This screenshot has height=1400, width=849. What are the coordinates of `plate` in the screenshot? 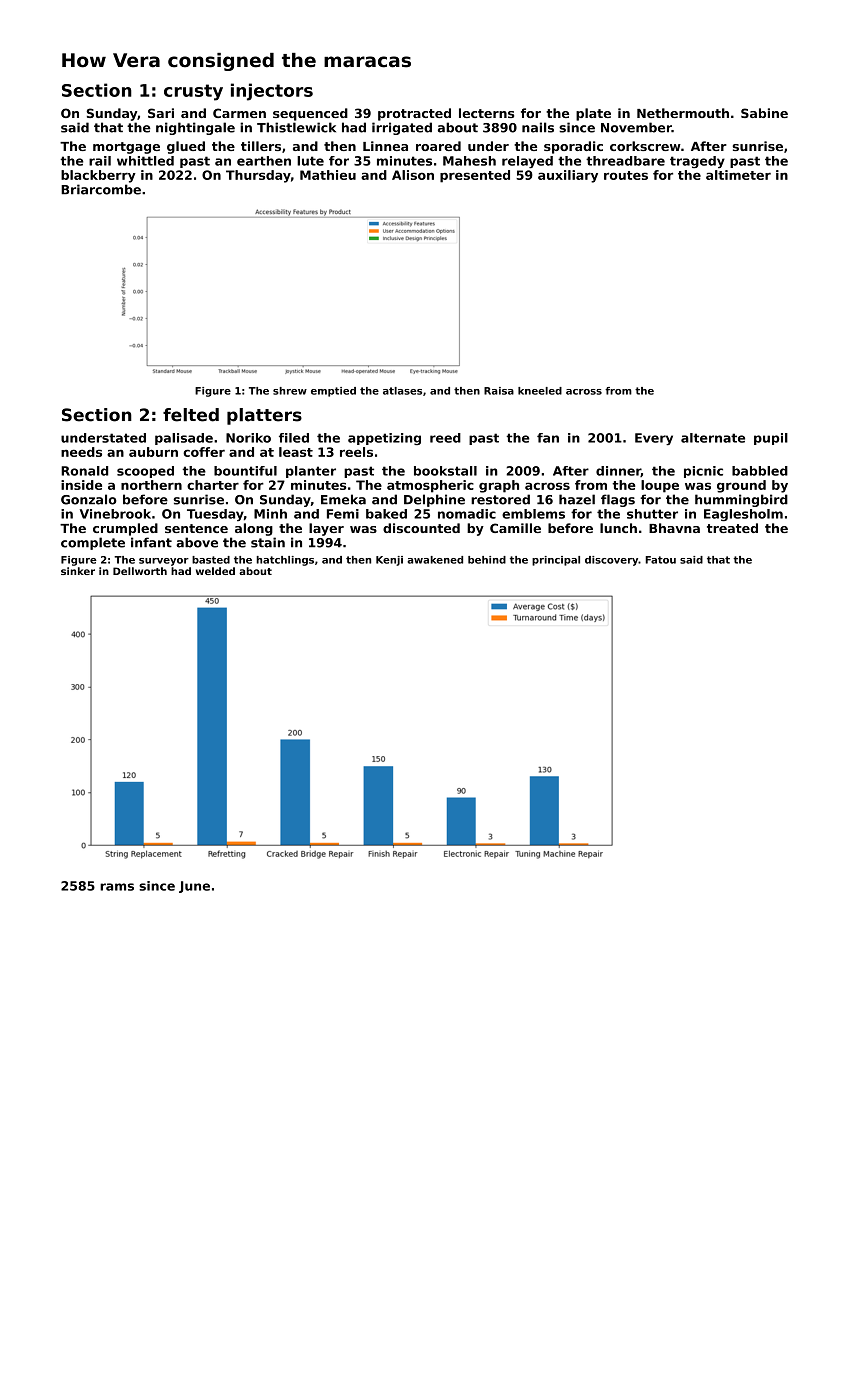 It's located at (593, 114).
